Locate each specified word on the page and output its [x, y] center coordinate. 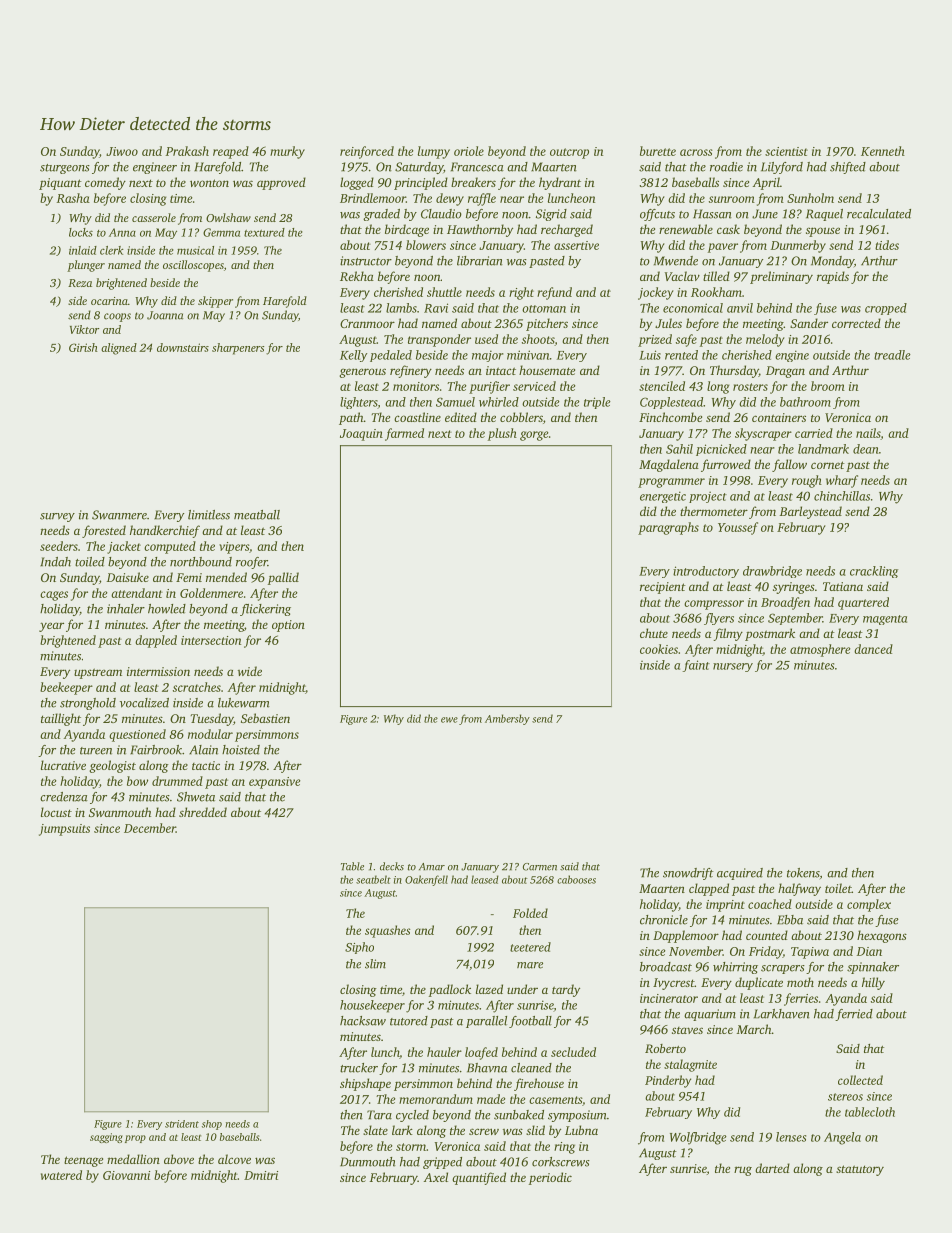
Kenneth [883, 151]
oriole [469, 151]
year [51, 627]
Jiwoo [122, 151]
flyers [719, 619]
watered [61, 1175]
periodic [550, 1178]
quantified [479, 1178]
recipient [663, 588]
